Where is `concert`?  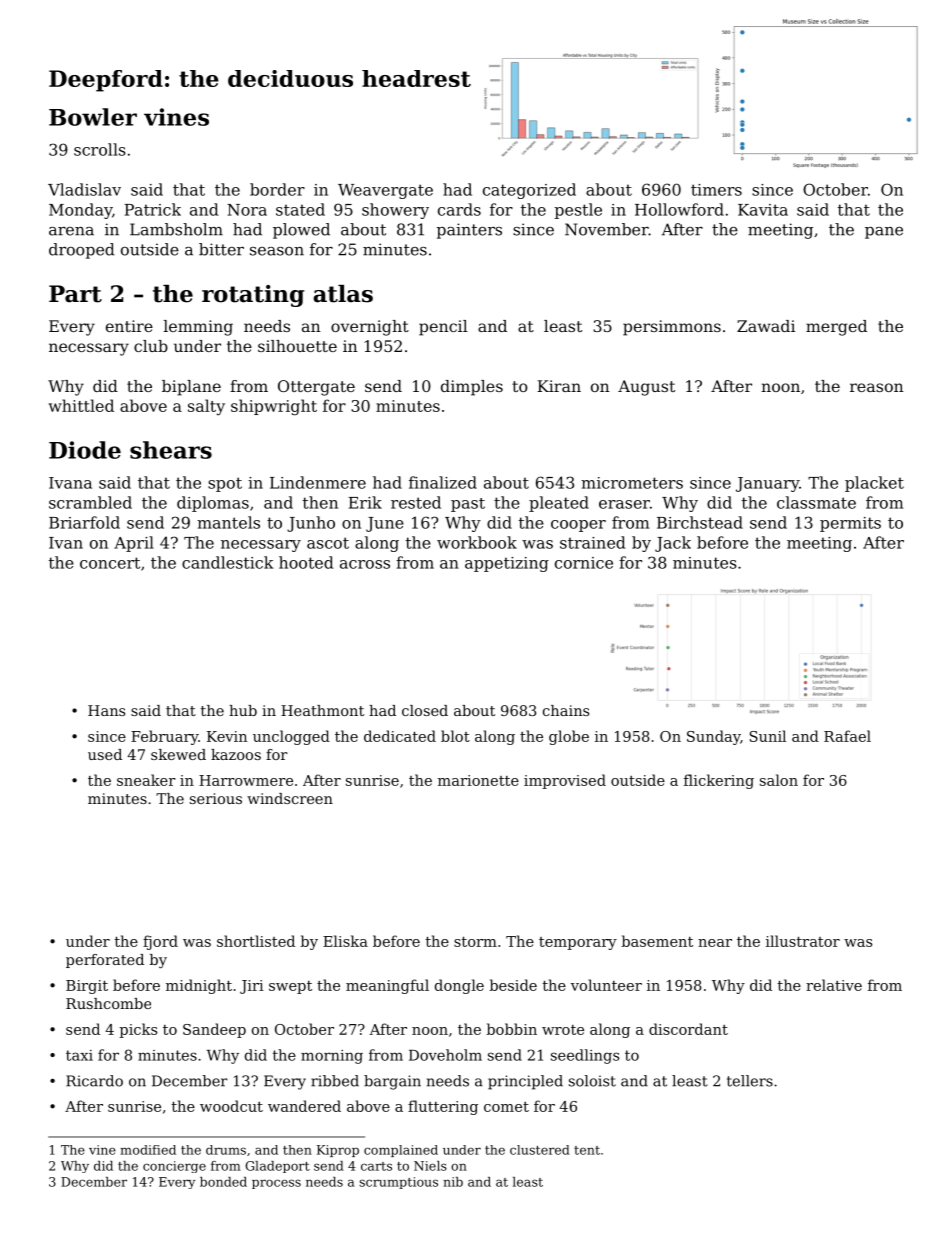
concert is located at coordinates (110, 563).
